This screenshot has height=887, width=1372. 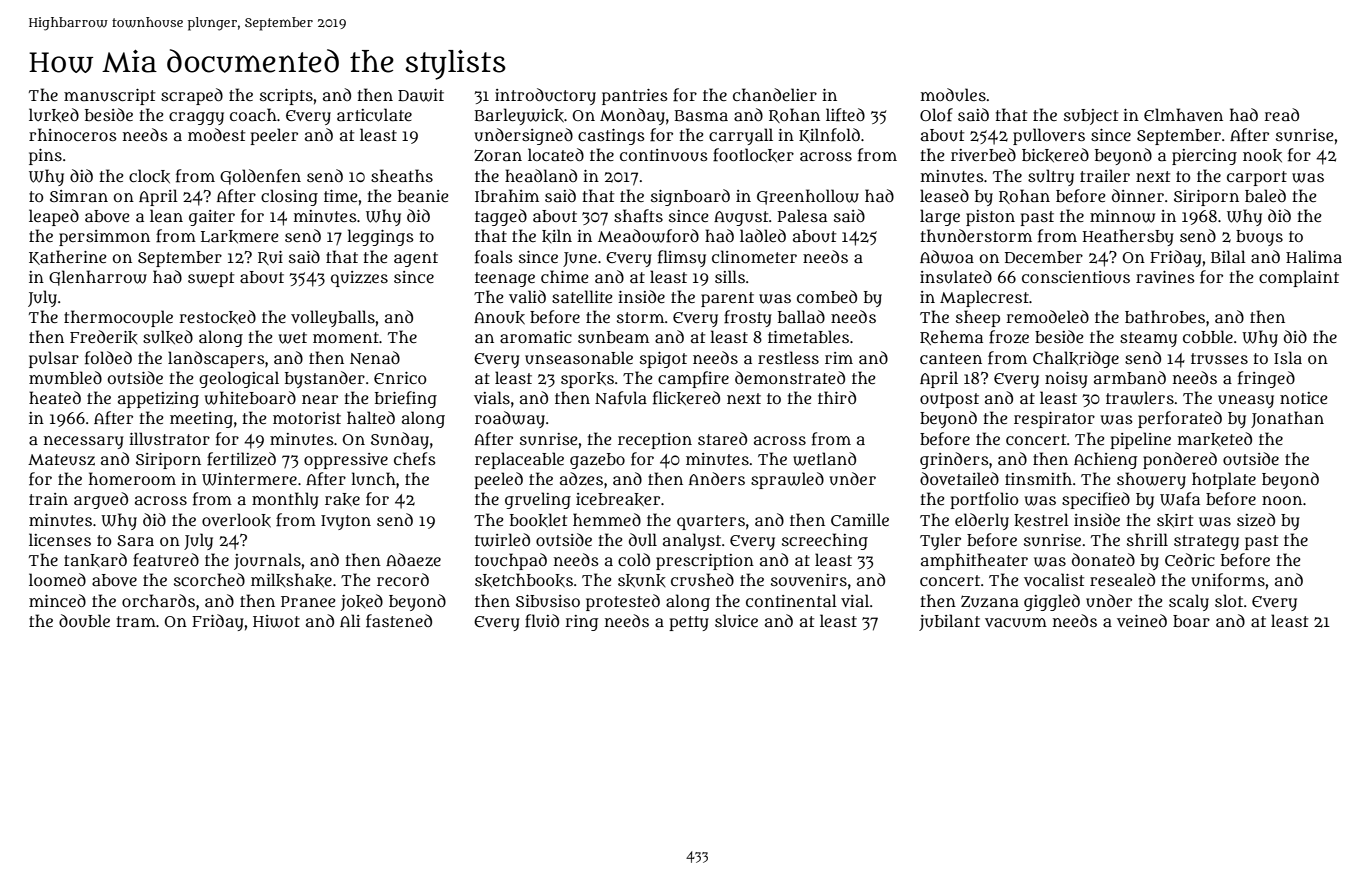 I want to click on rake, so click(x=342, y=500).
